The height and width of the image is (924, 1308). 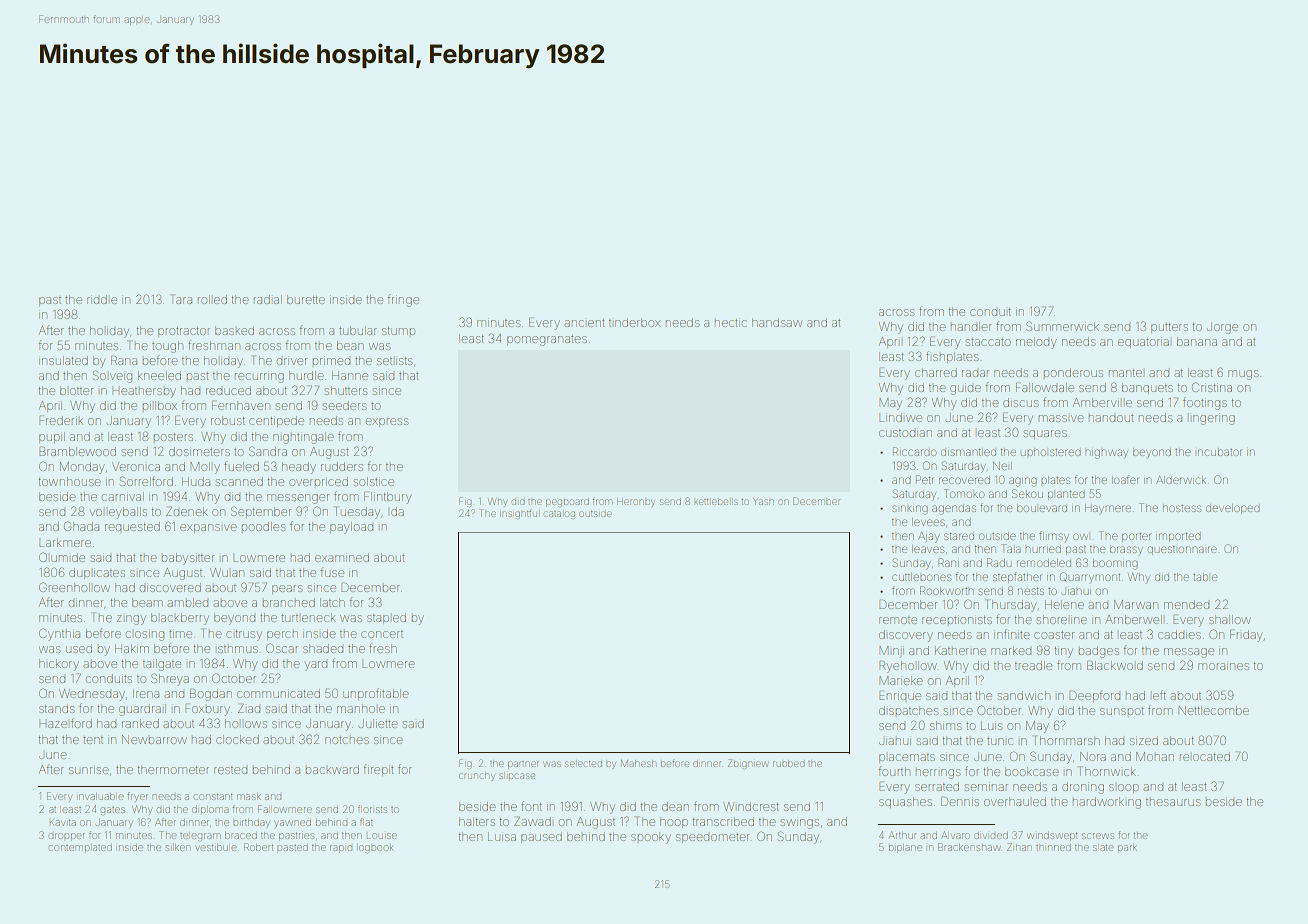 I want to click on setlists, so click(x=394, y=361).
